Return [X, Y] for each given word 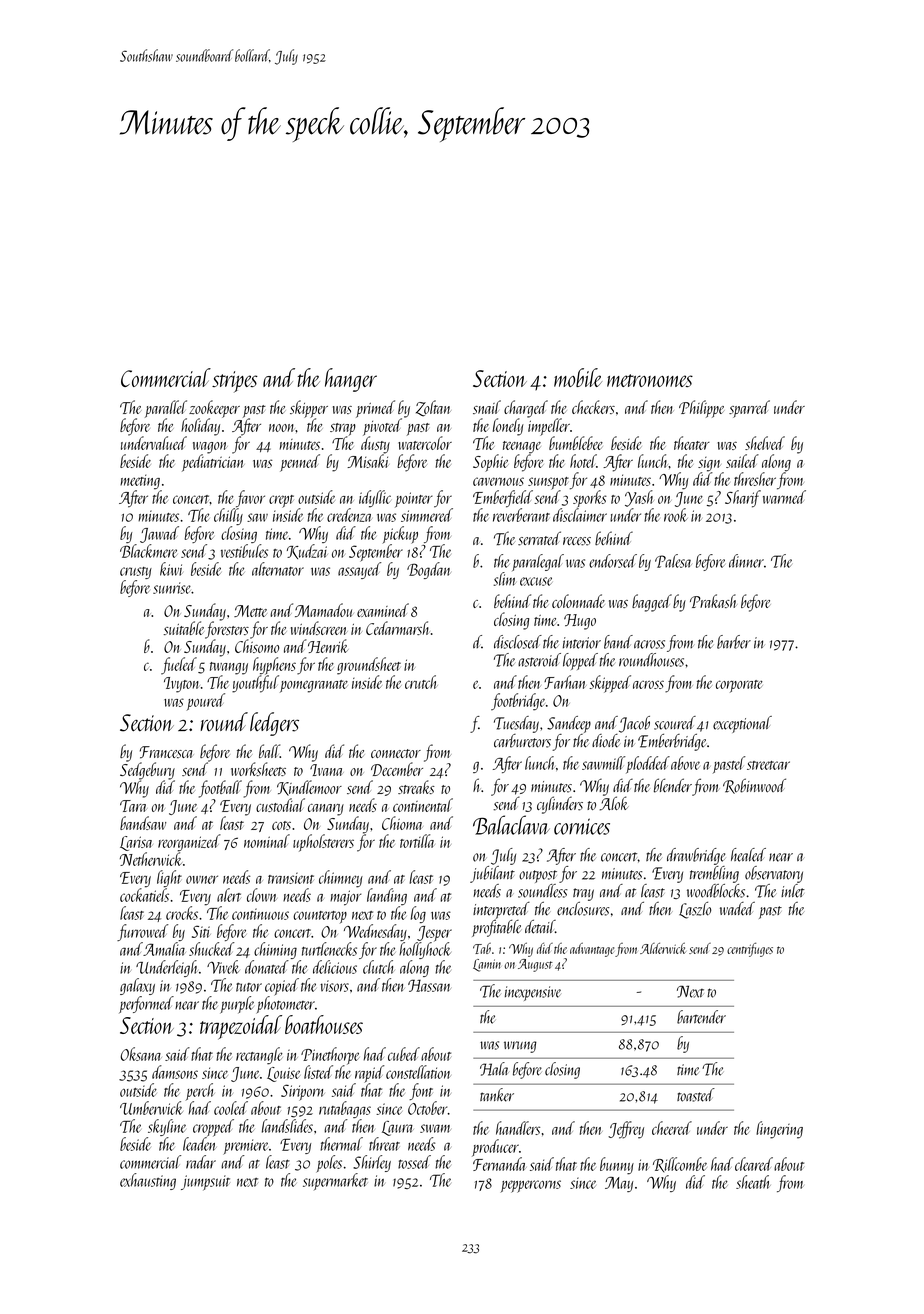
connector [396, 753]
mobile [578, 377]
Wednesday [375, 932]
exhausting [148, 1181]
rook [676, 515]
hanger [351, 380]
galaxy [137, 986]
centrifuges [750, 949]
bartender [701, 1017]
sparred [749, 409]
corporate [739, 686]
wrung [520, 1047]
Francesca [166, 752]
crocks [182, 913]
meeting [140, 482]
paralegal [538, 562]
